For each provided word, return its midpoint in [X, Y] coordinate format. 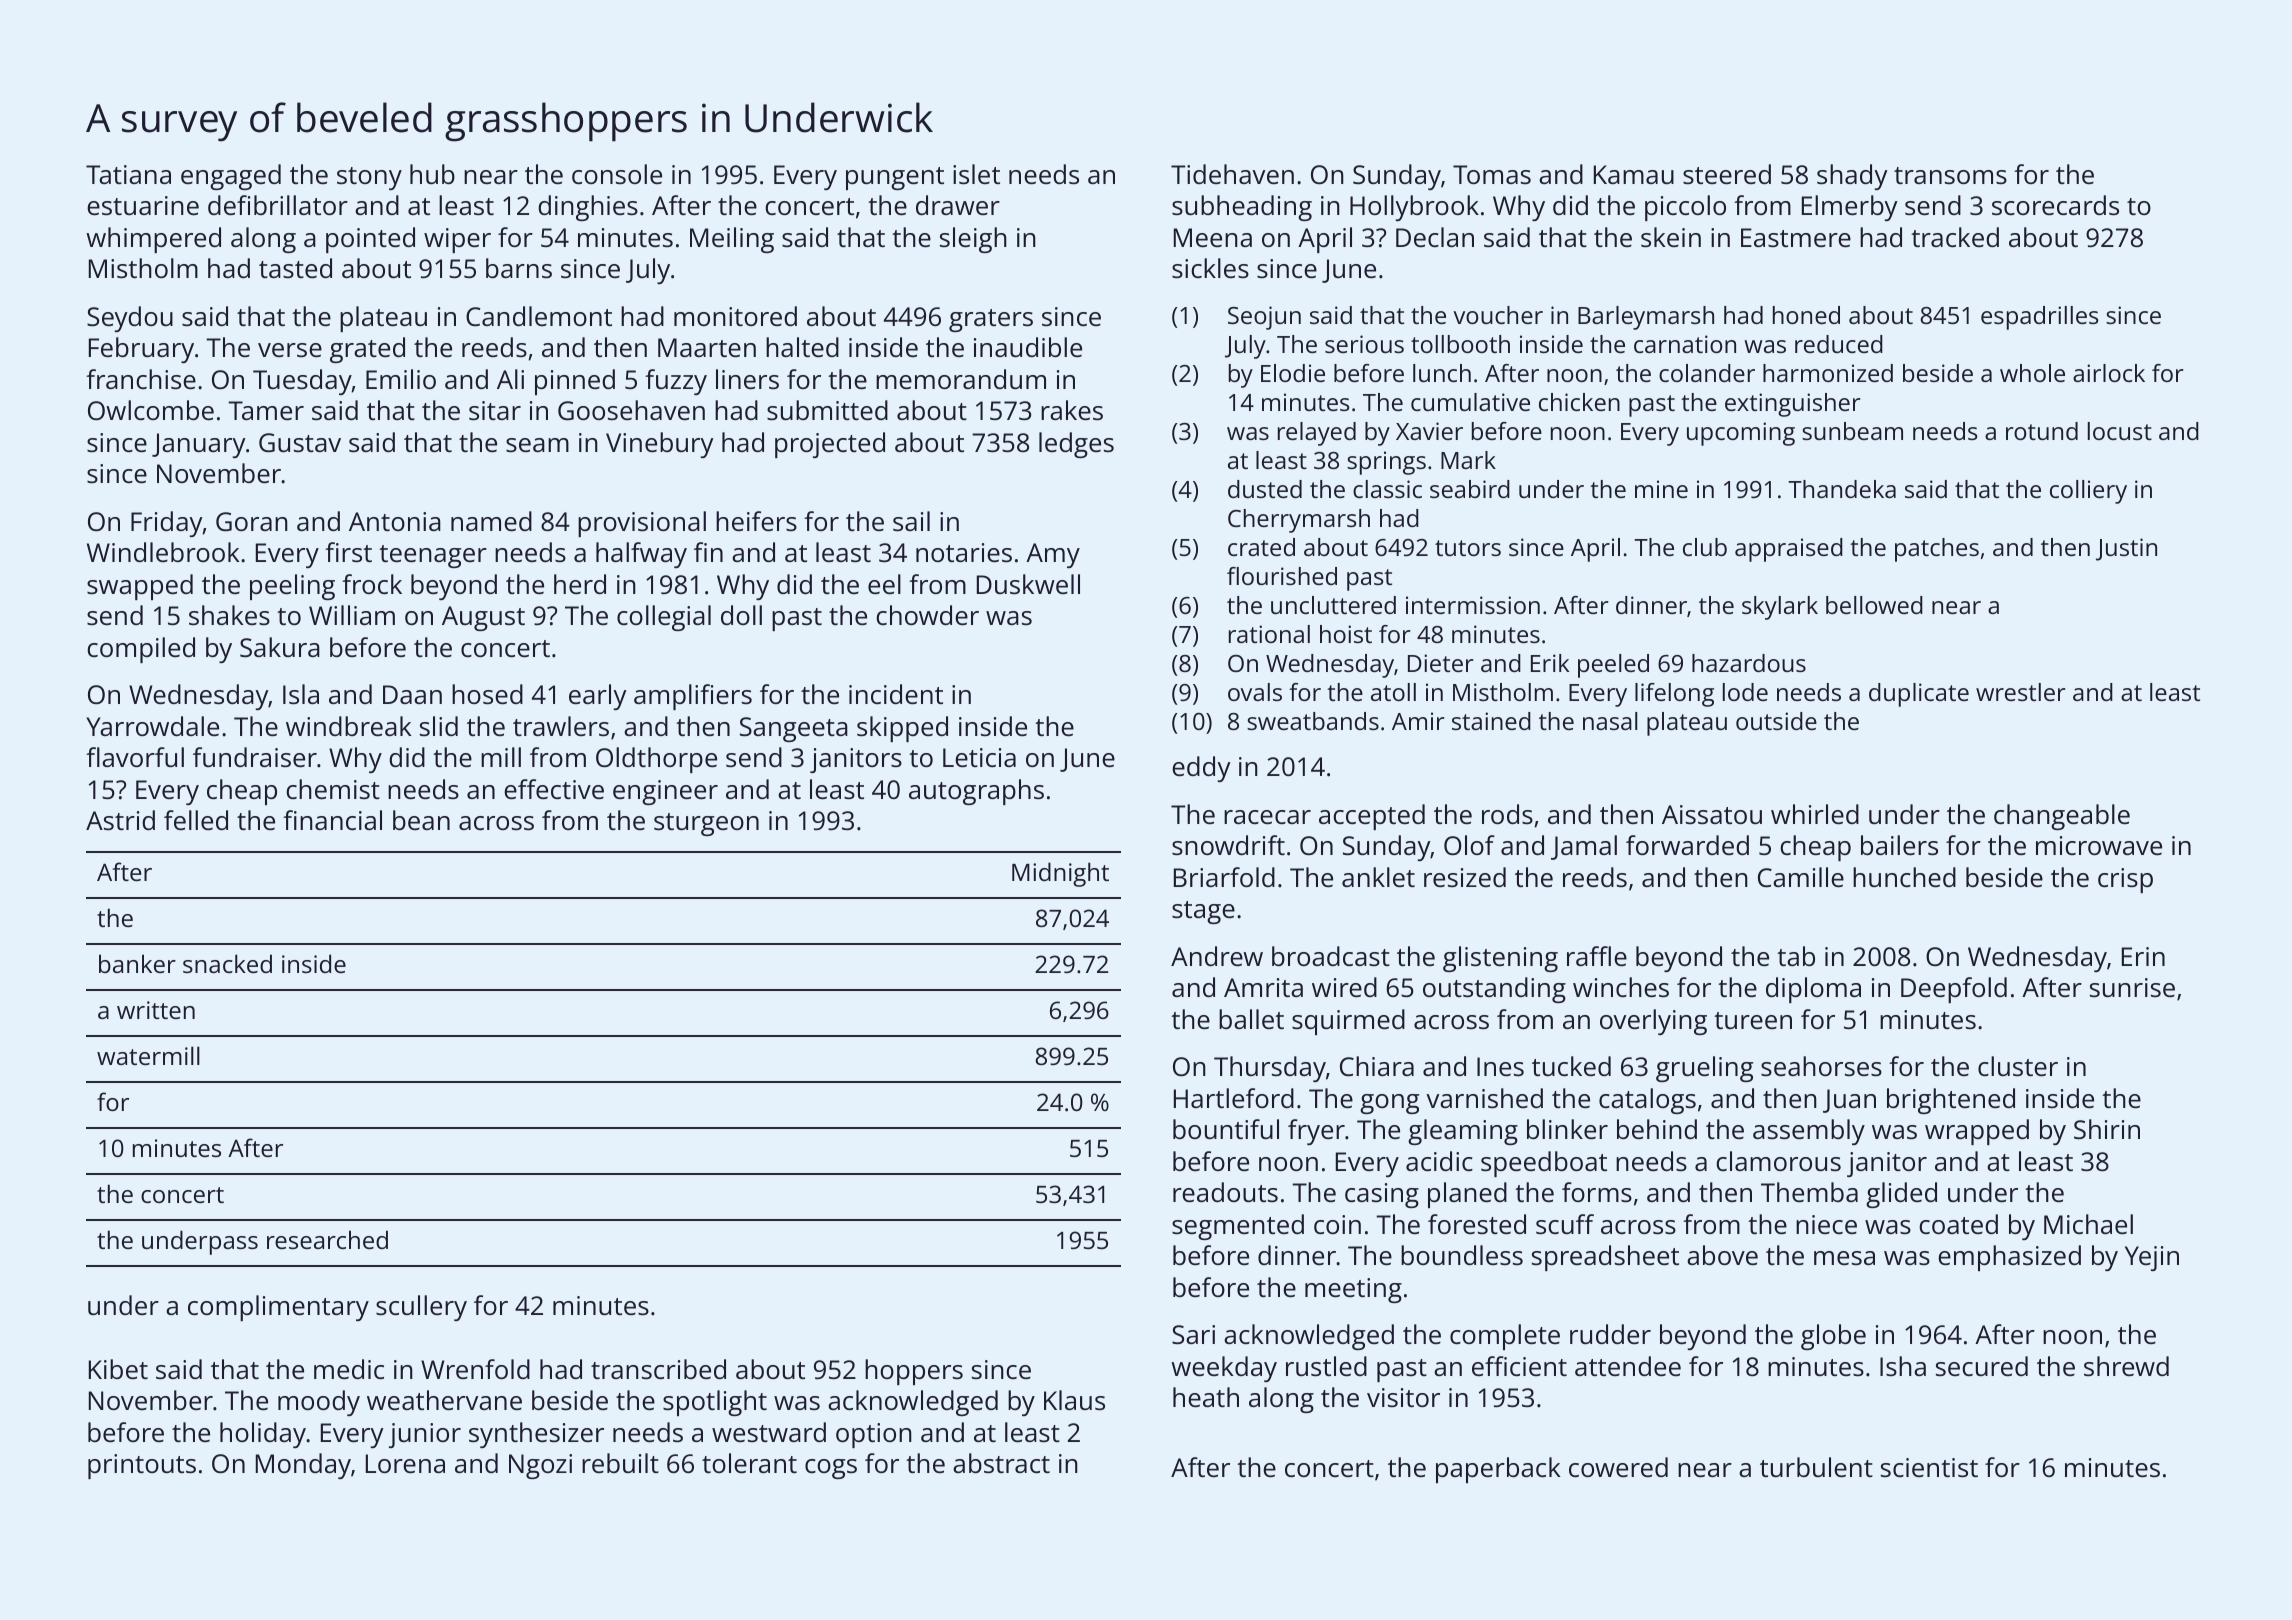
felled [196, 820]
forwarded [1687, 845]
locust [2120, 431]
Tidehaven [1232, 174]
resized [1465, 877]
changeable [2062, 817]
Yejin [2152, 1258]
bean [421, 820]
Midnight [1060, 874]
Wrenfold [475, 1369]
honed [1806, 315]
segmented [1238, 1227]
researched [327, 1239]
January [199, 445]
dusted [1265, 489]
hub [432, 174]
